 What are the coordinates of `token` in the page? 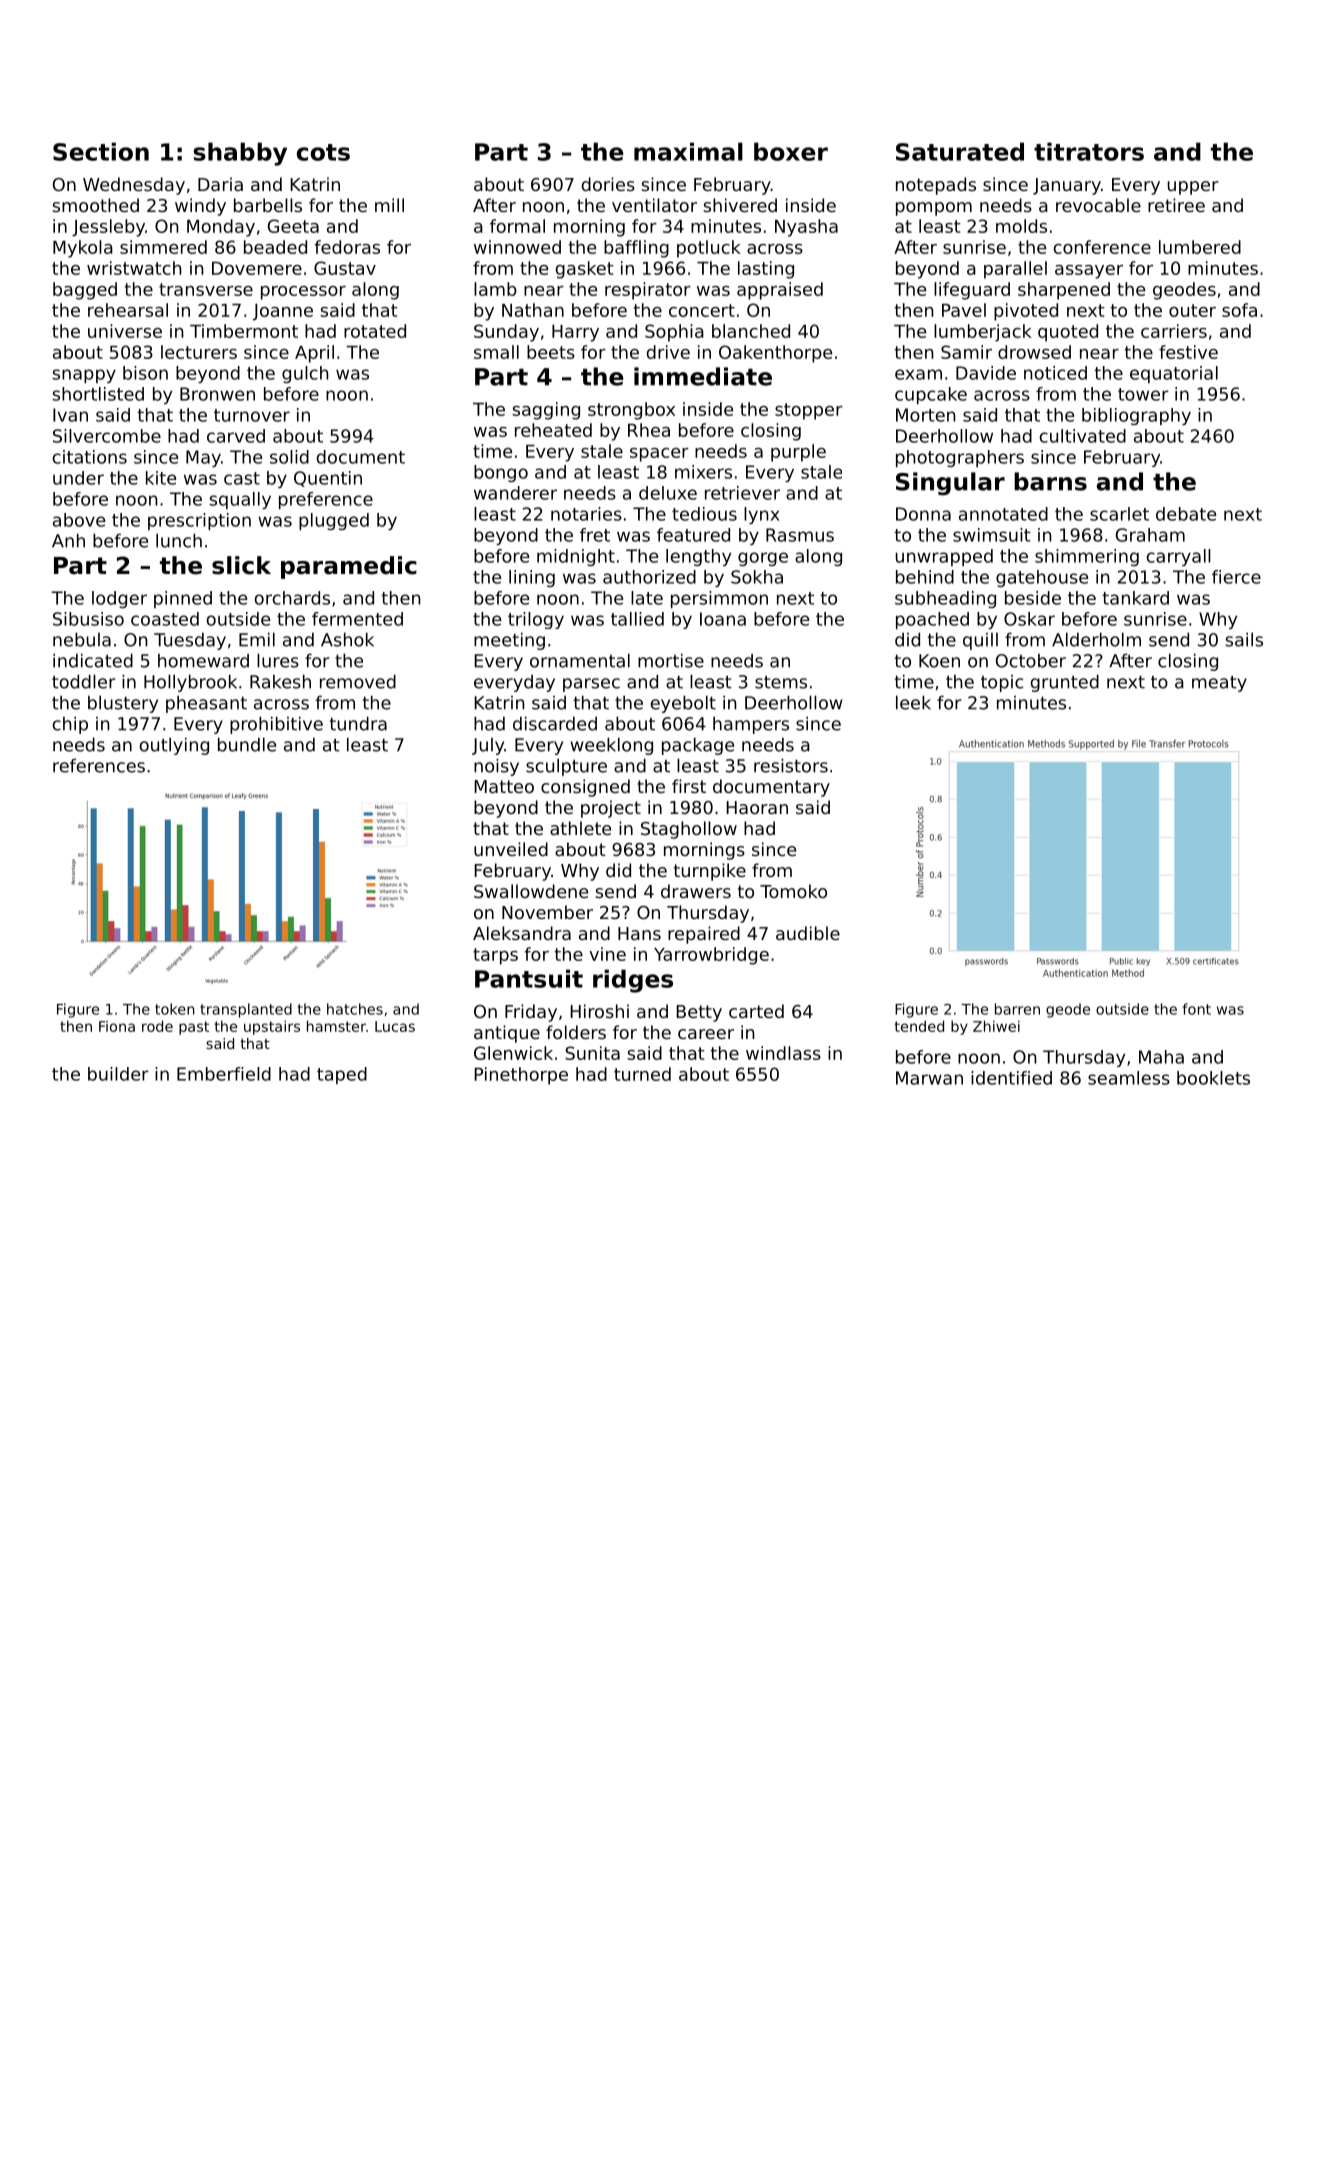 It's located at (175, 1009).
